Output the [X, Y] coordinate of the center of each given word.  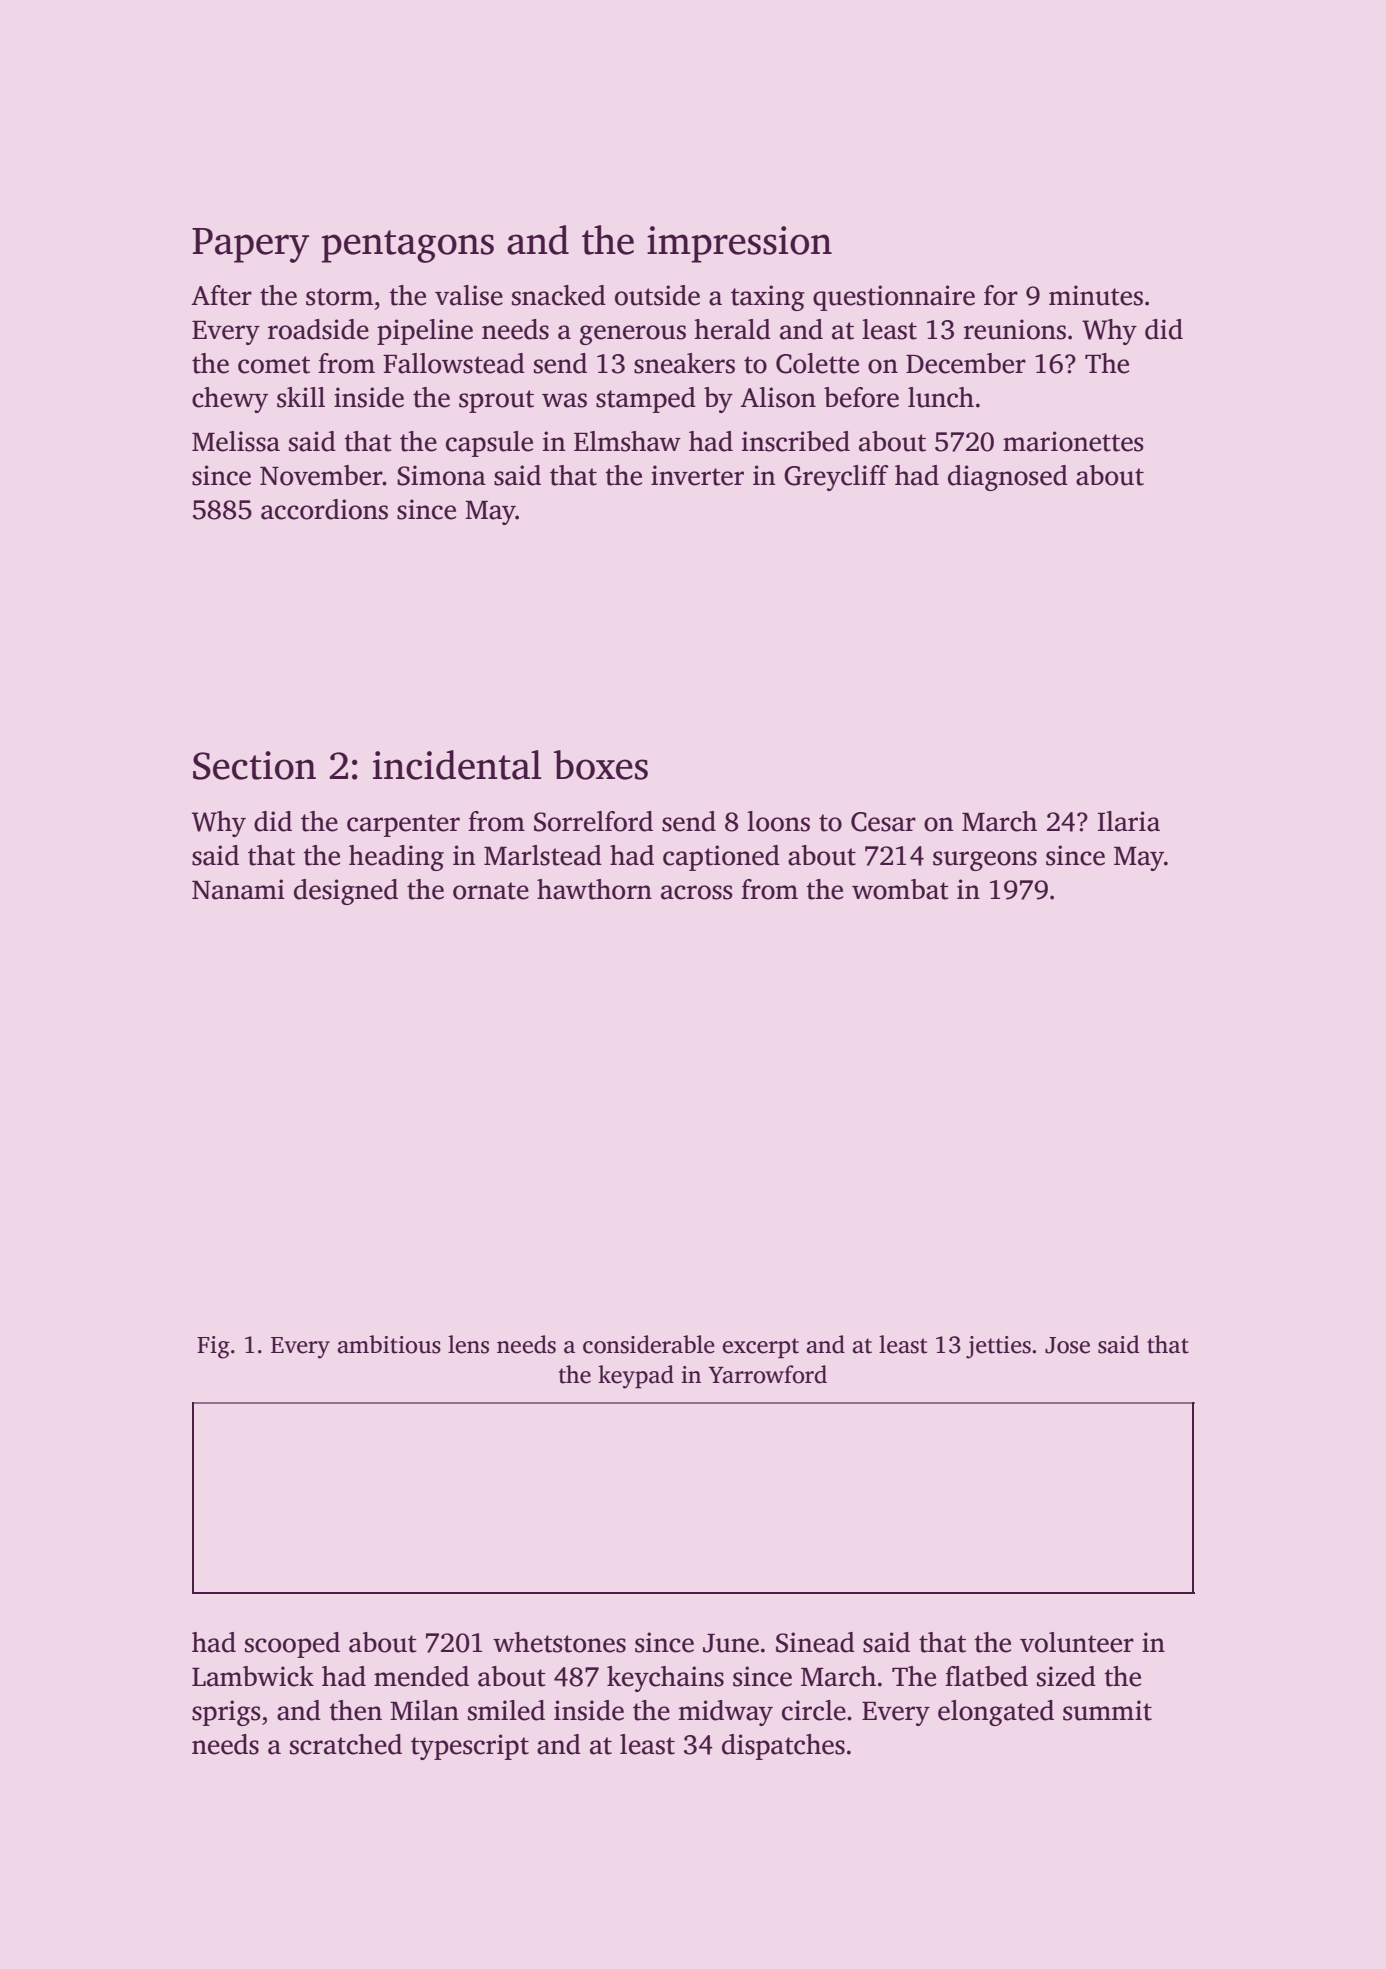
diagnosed [1008, 478]
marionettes [1073, 441]
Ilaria [1129, 821]
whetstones [559, 1642]
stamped [646, 400]
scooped [292, 1645]
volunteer [1077, 1642]
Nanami [238, 889]
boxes [601, 765]
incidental [457, 765]
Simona [441, 475]
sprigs [226, 1713]
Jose [1067, 1345]
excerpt [760, 1348]
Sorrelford [593, 821]
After [221, 295]
